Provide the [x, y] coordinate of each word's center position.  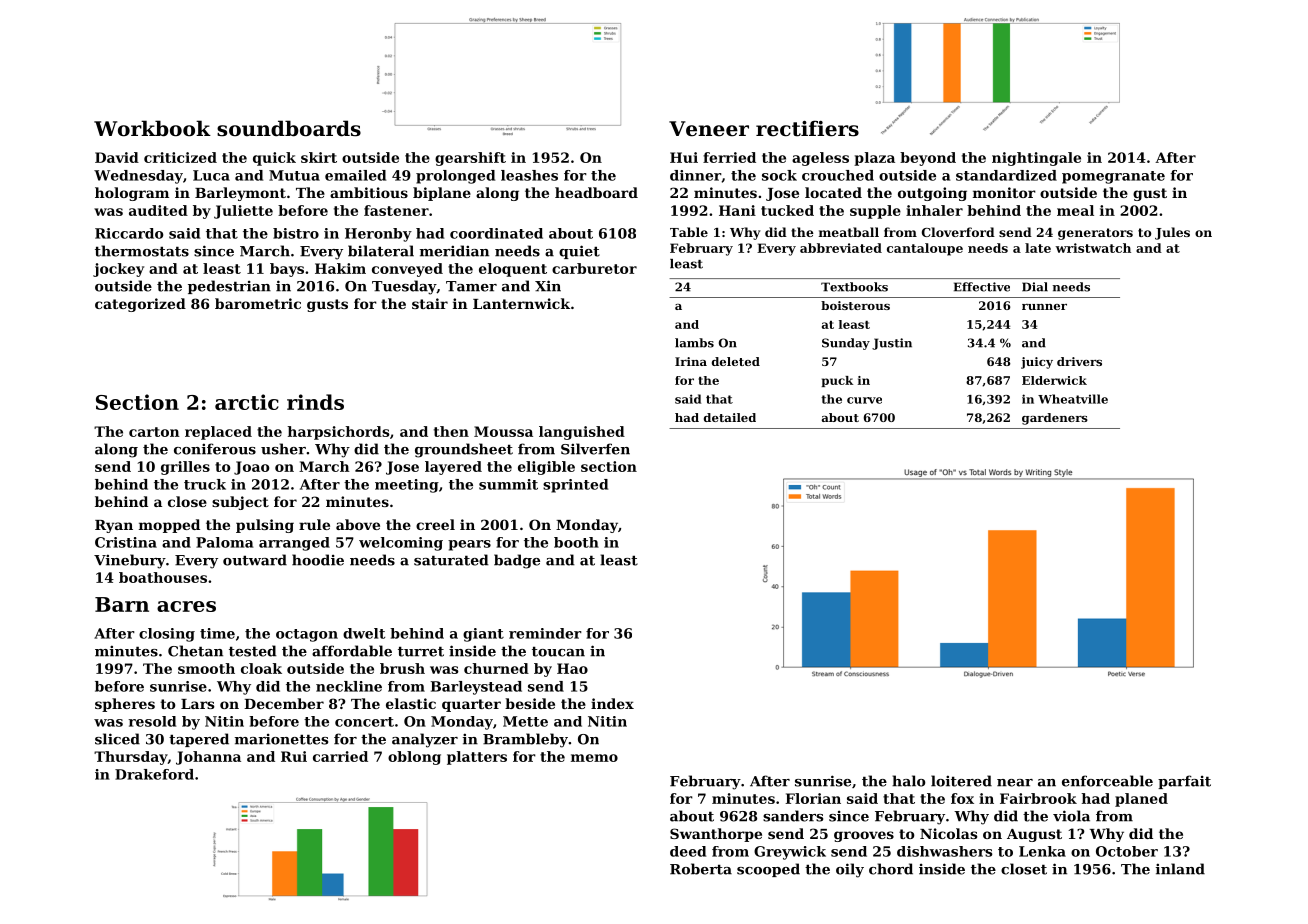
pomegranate [1113, 177]
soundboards [289, 128]
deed [688, 851]
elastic [411, 703]
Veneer [709, 129]
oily [850, 870]
